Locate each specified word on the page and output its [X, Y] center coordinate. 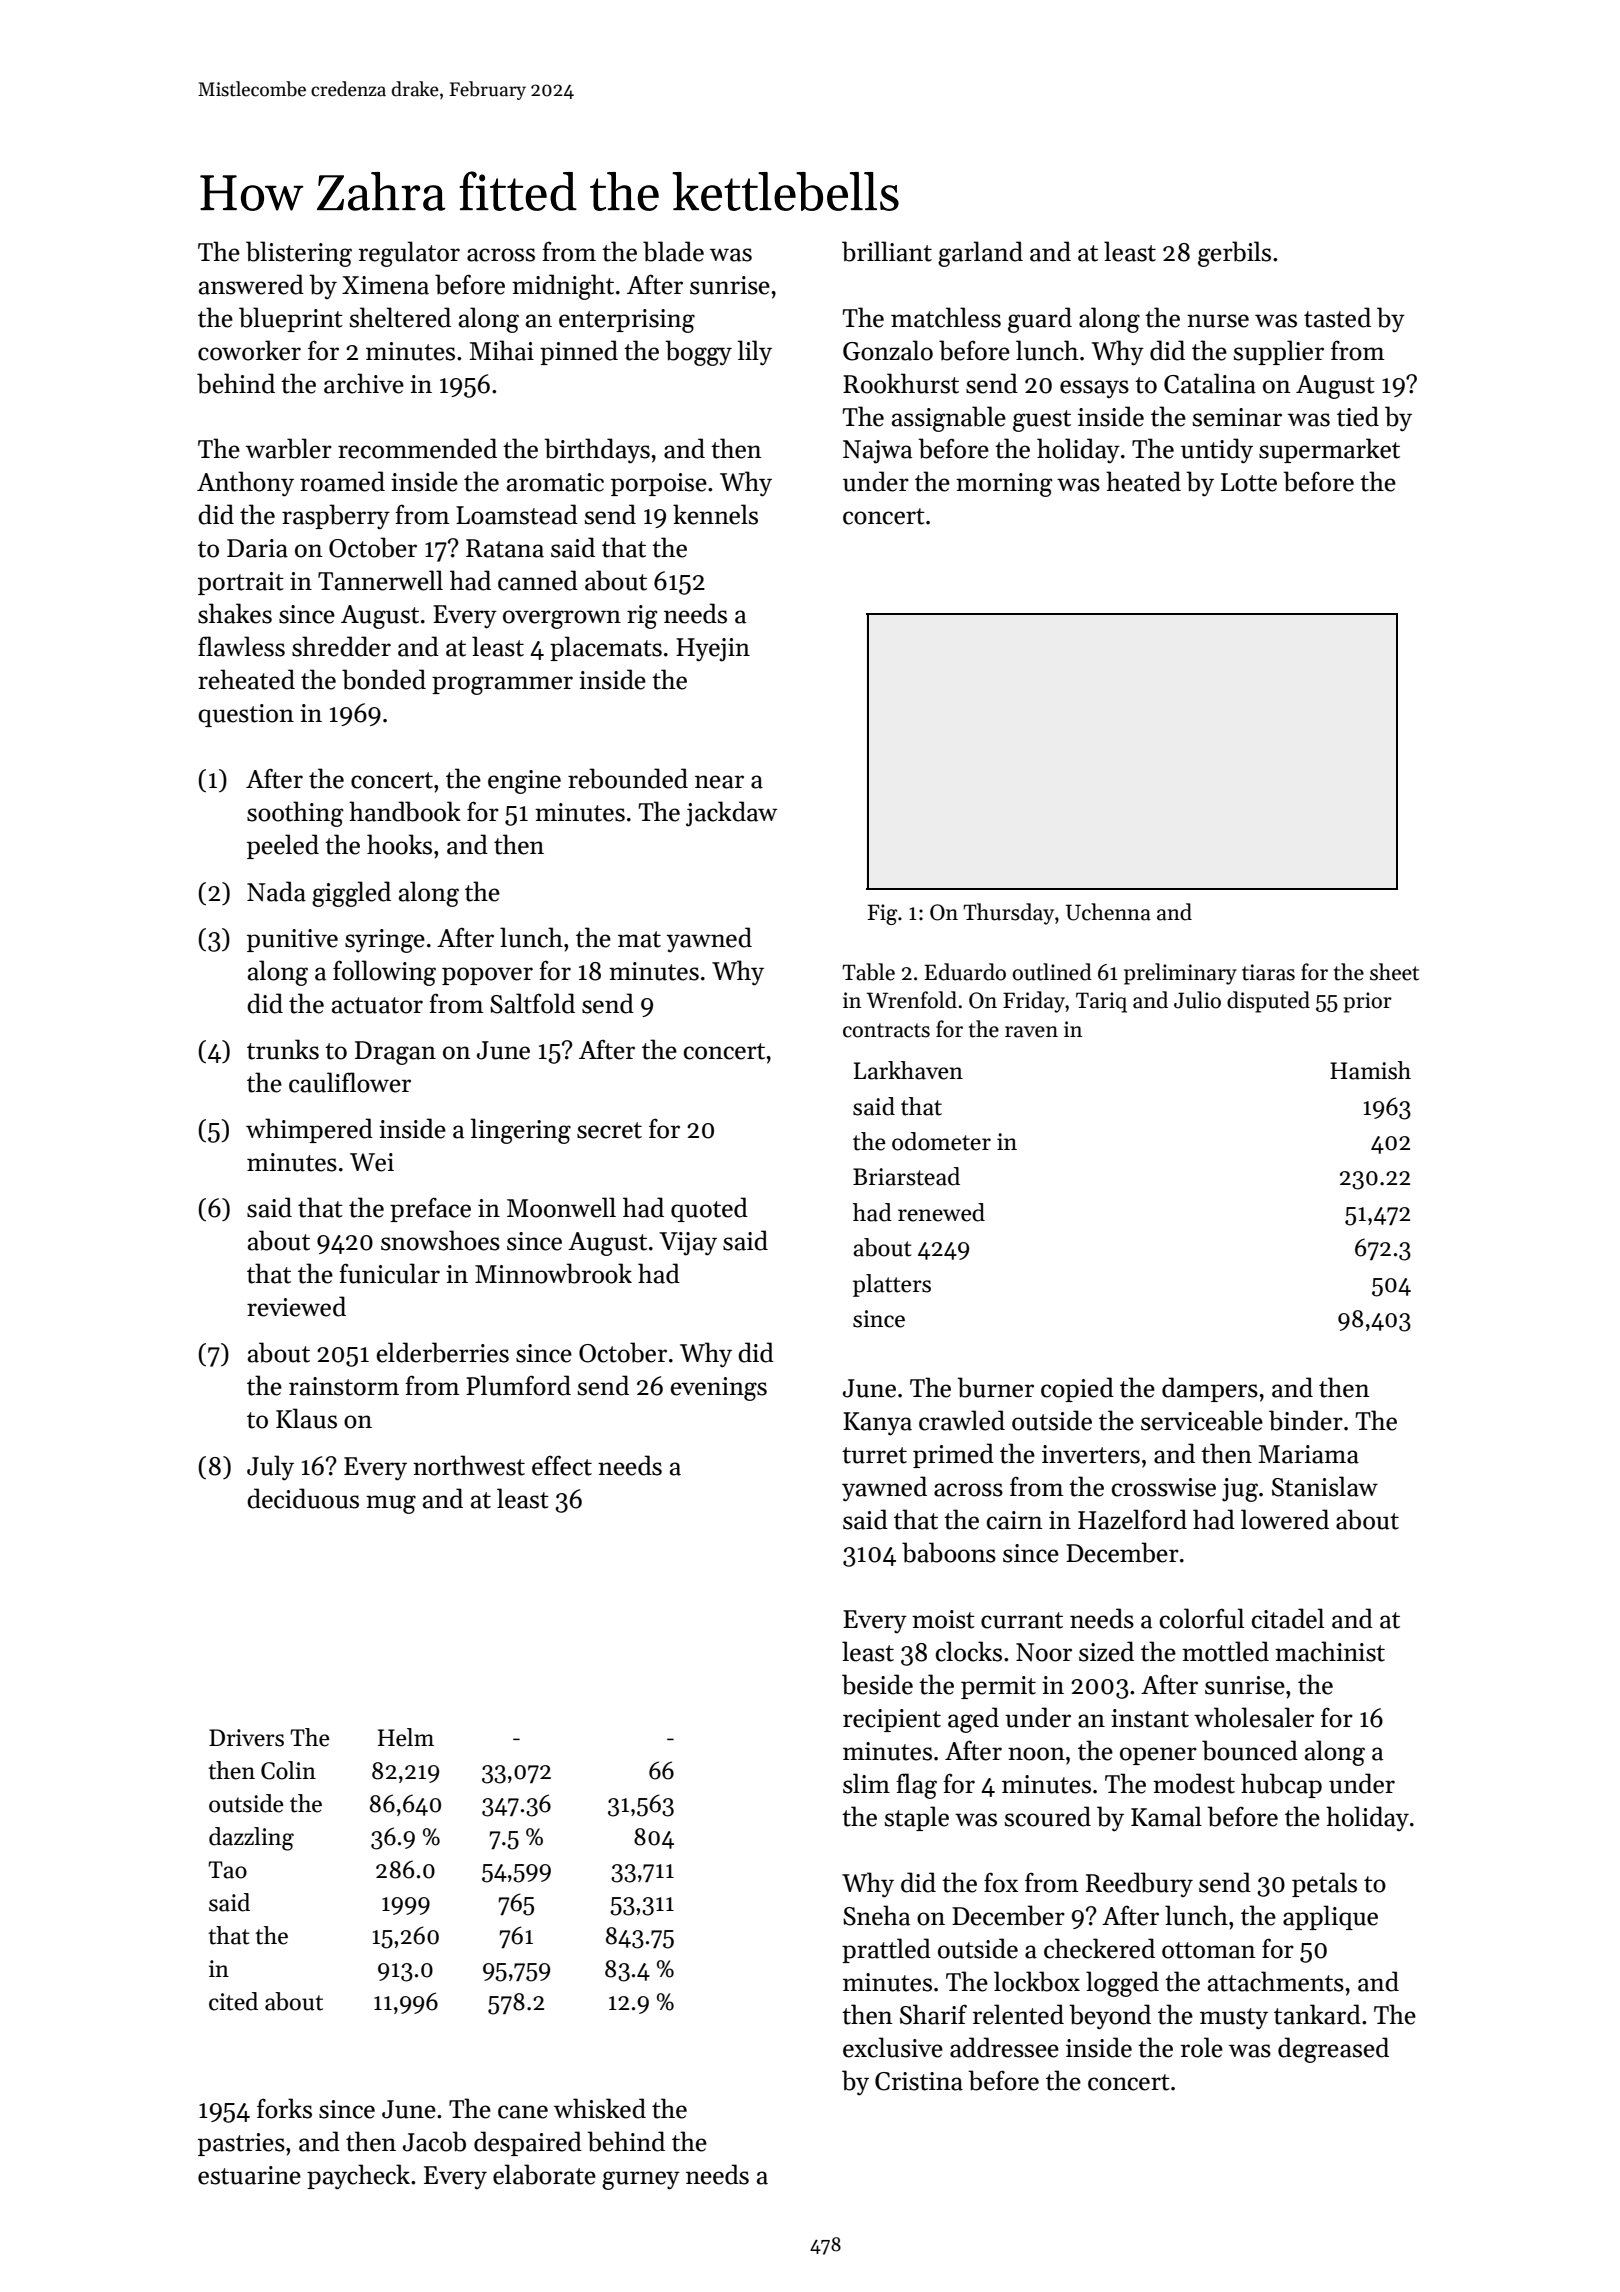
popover [487, 976]
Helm [406, 1737]
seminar [1237, 417]
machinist [1330, 1651]
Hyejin [713, 650]
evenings [719, 1389]
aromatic [555, 482]
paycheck [358, 2177]
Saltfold [532, 1003]
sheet [1394, 972]
